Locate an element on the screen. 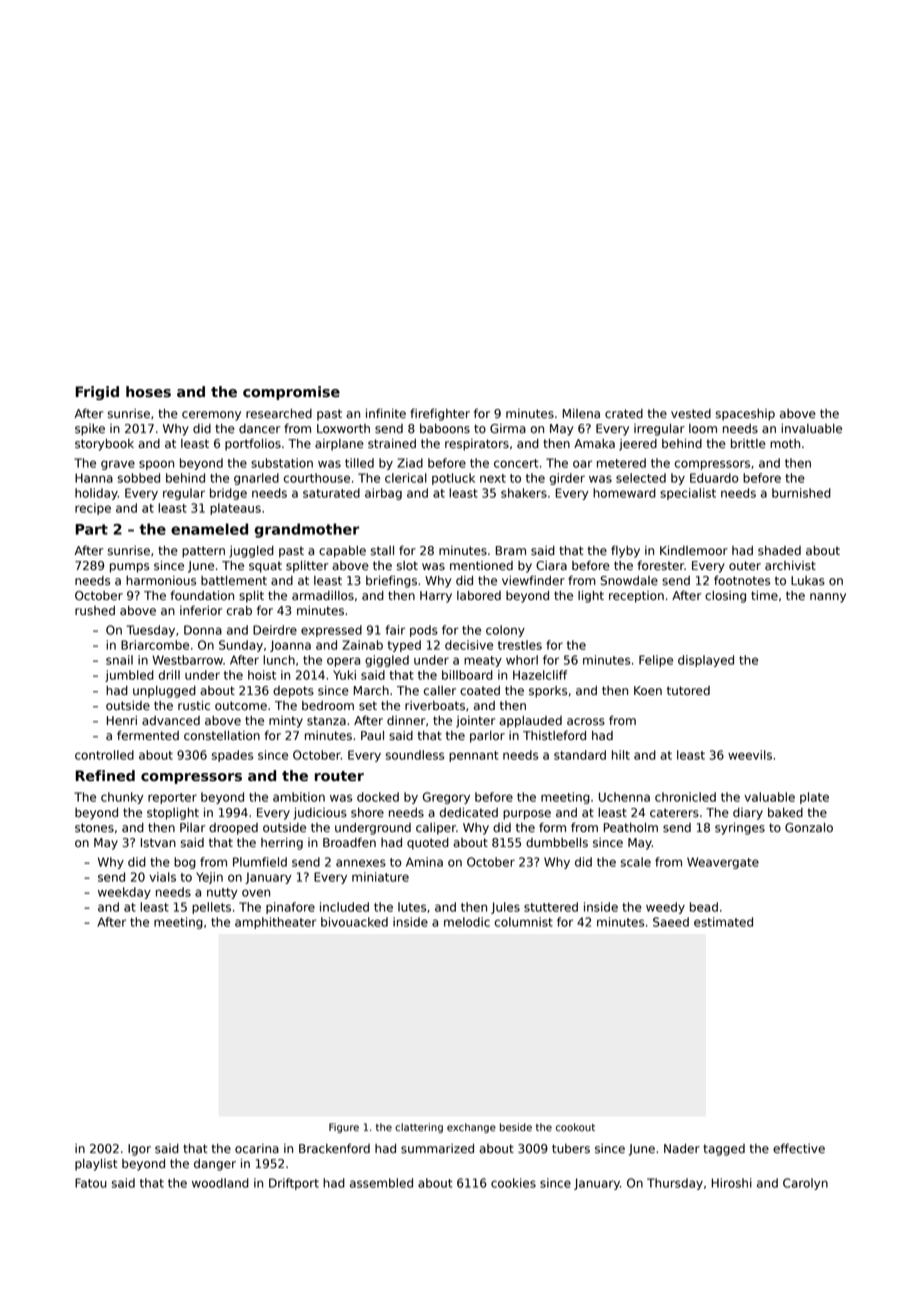  Carolyn is located at coordinates (805, 1184).
